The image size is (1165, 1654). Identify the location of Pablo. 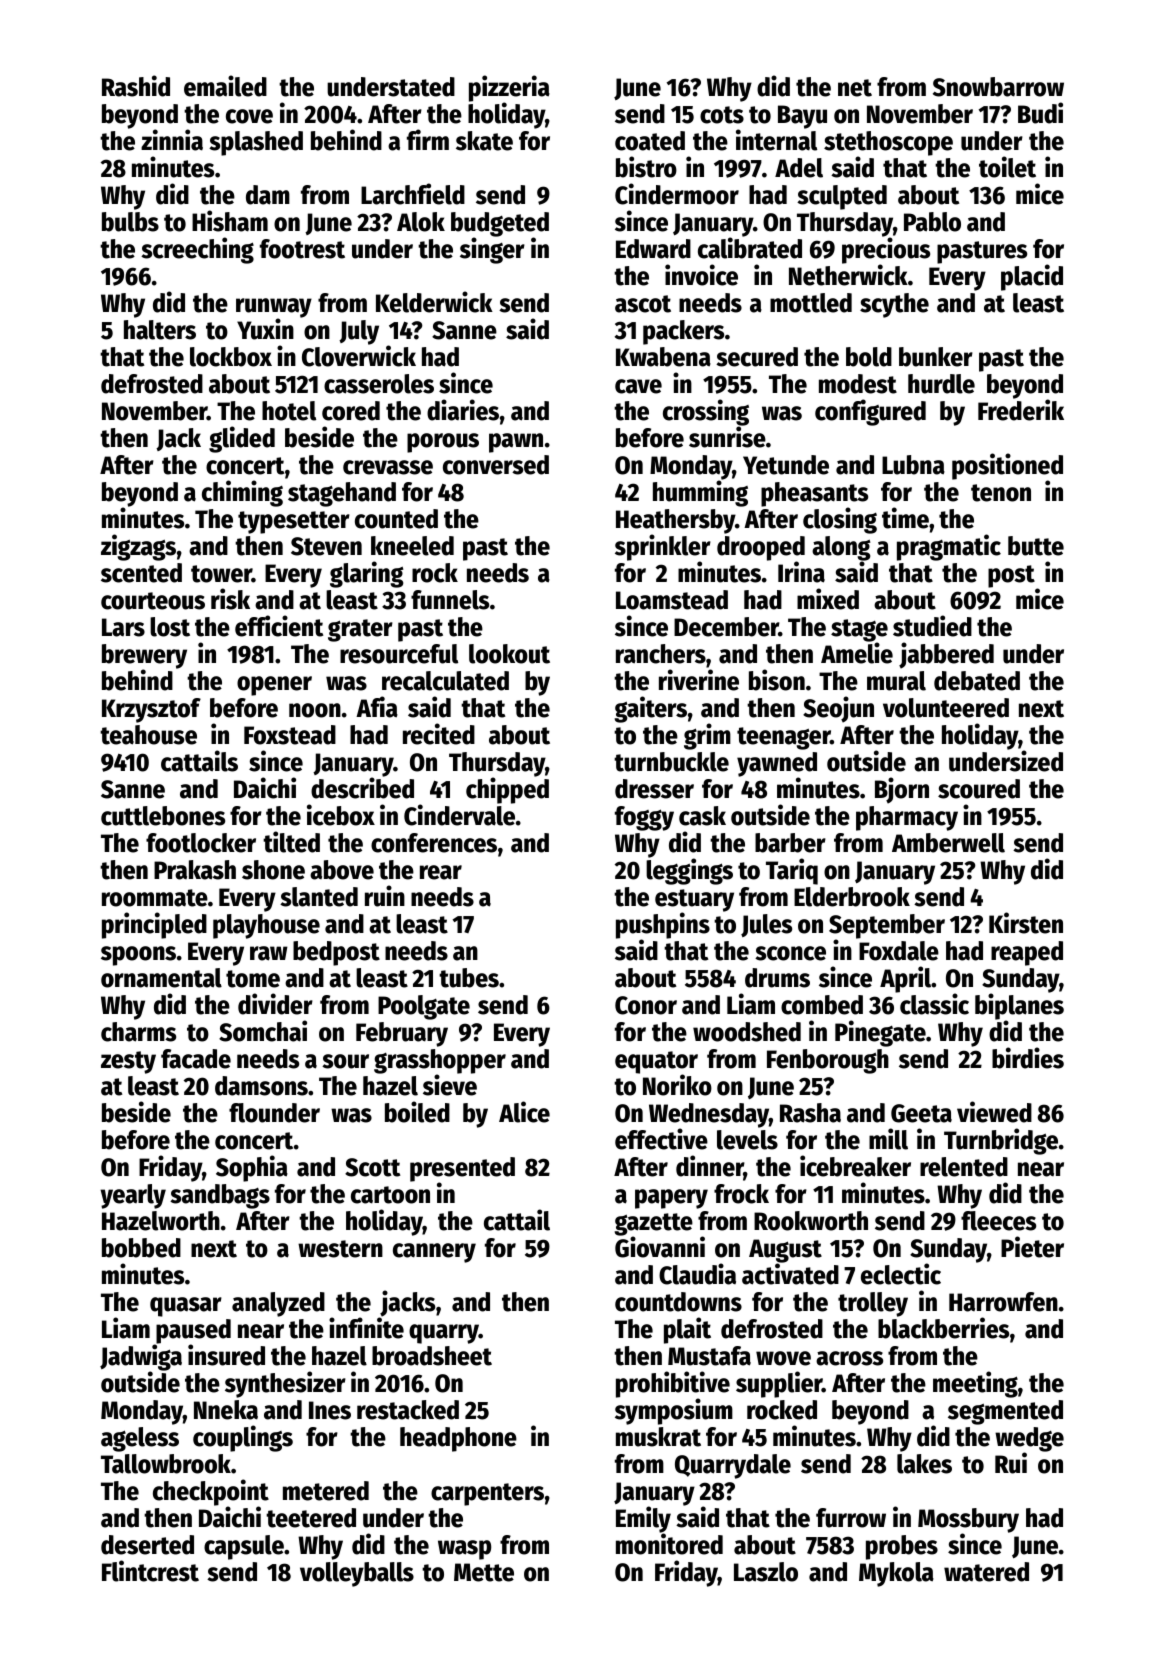
(932, 222).
